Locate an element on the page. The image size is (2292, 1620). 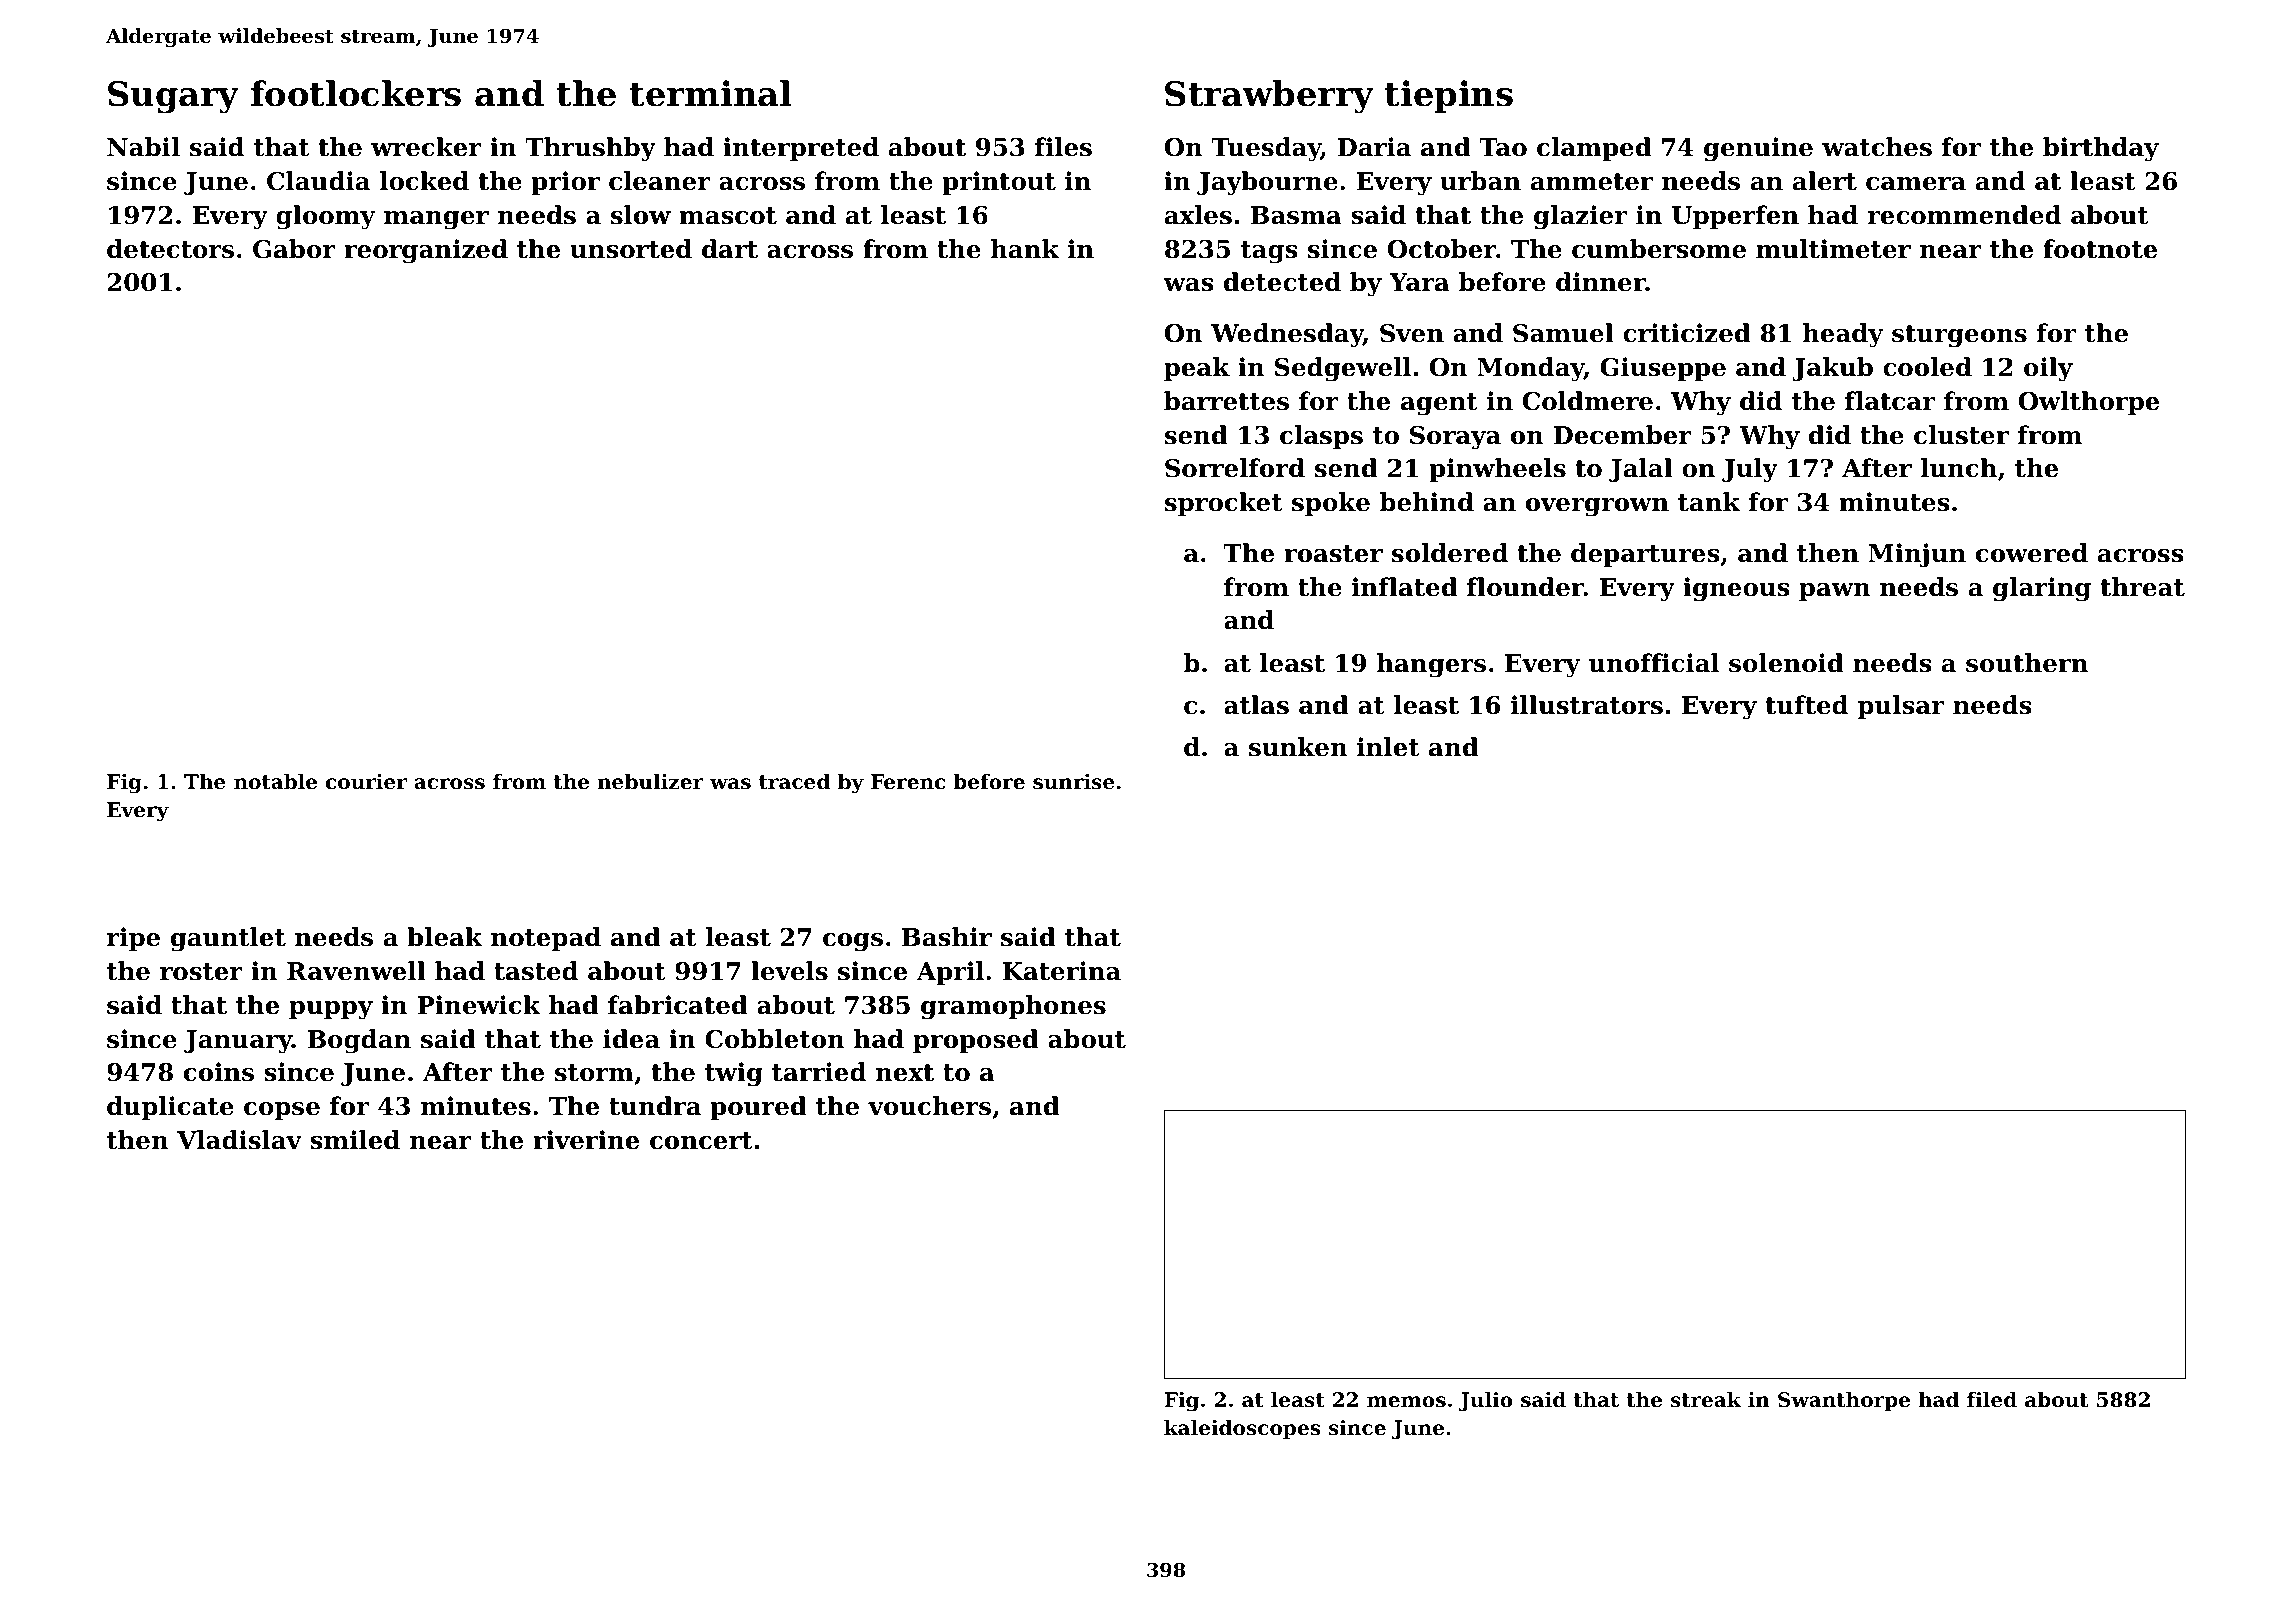
courier is located at coordinates (366, 782).
